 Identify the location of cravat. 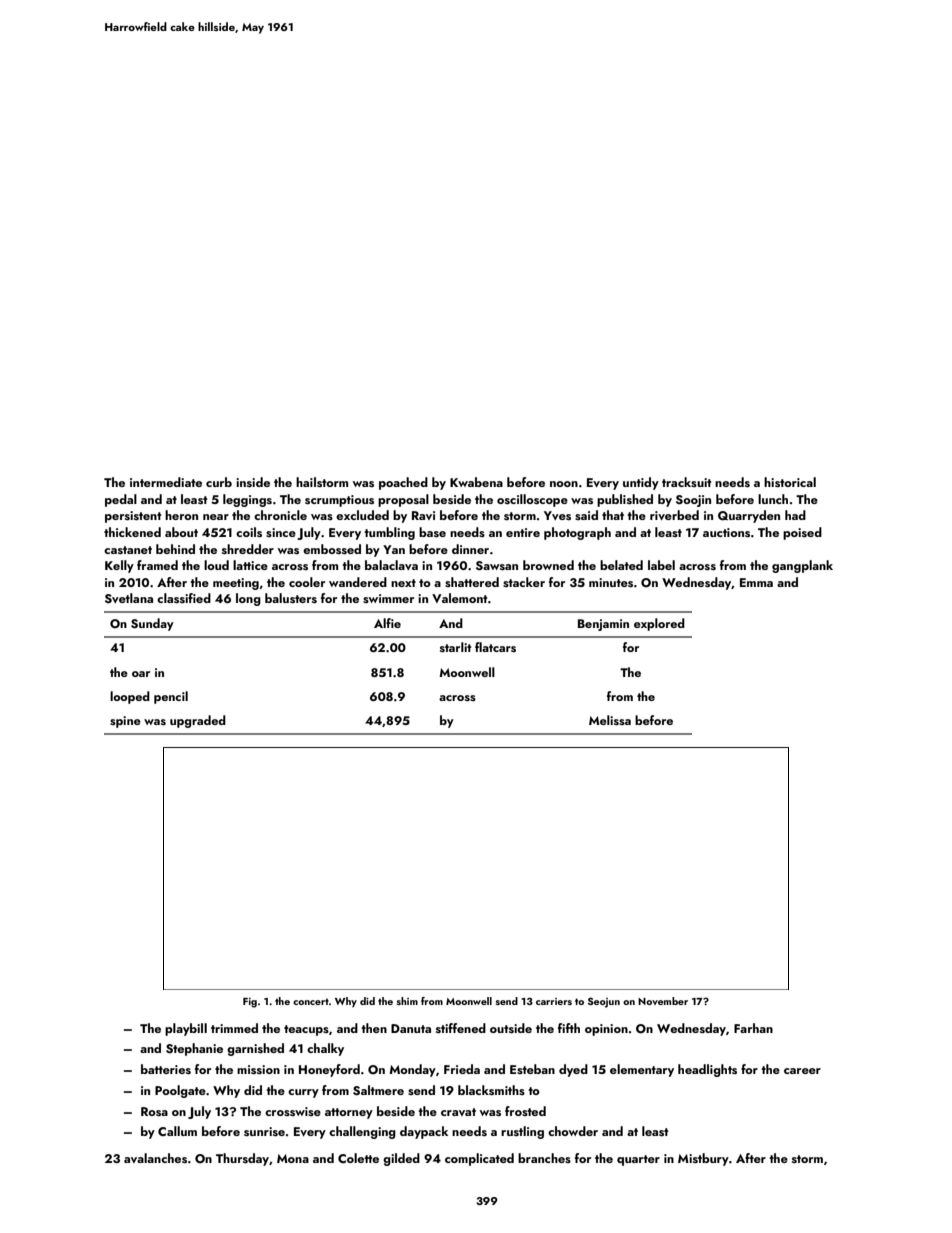
(458, 1112).
